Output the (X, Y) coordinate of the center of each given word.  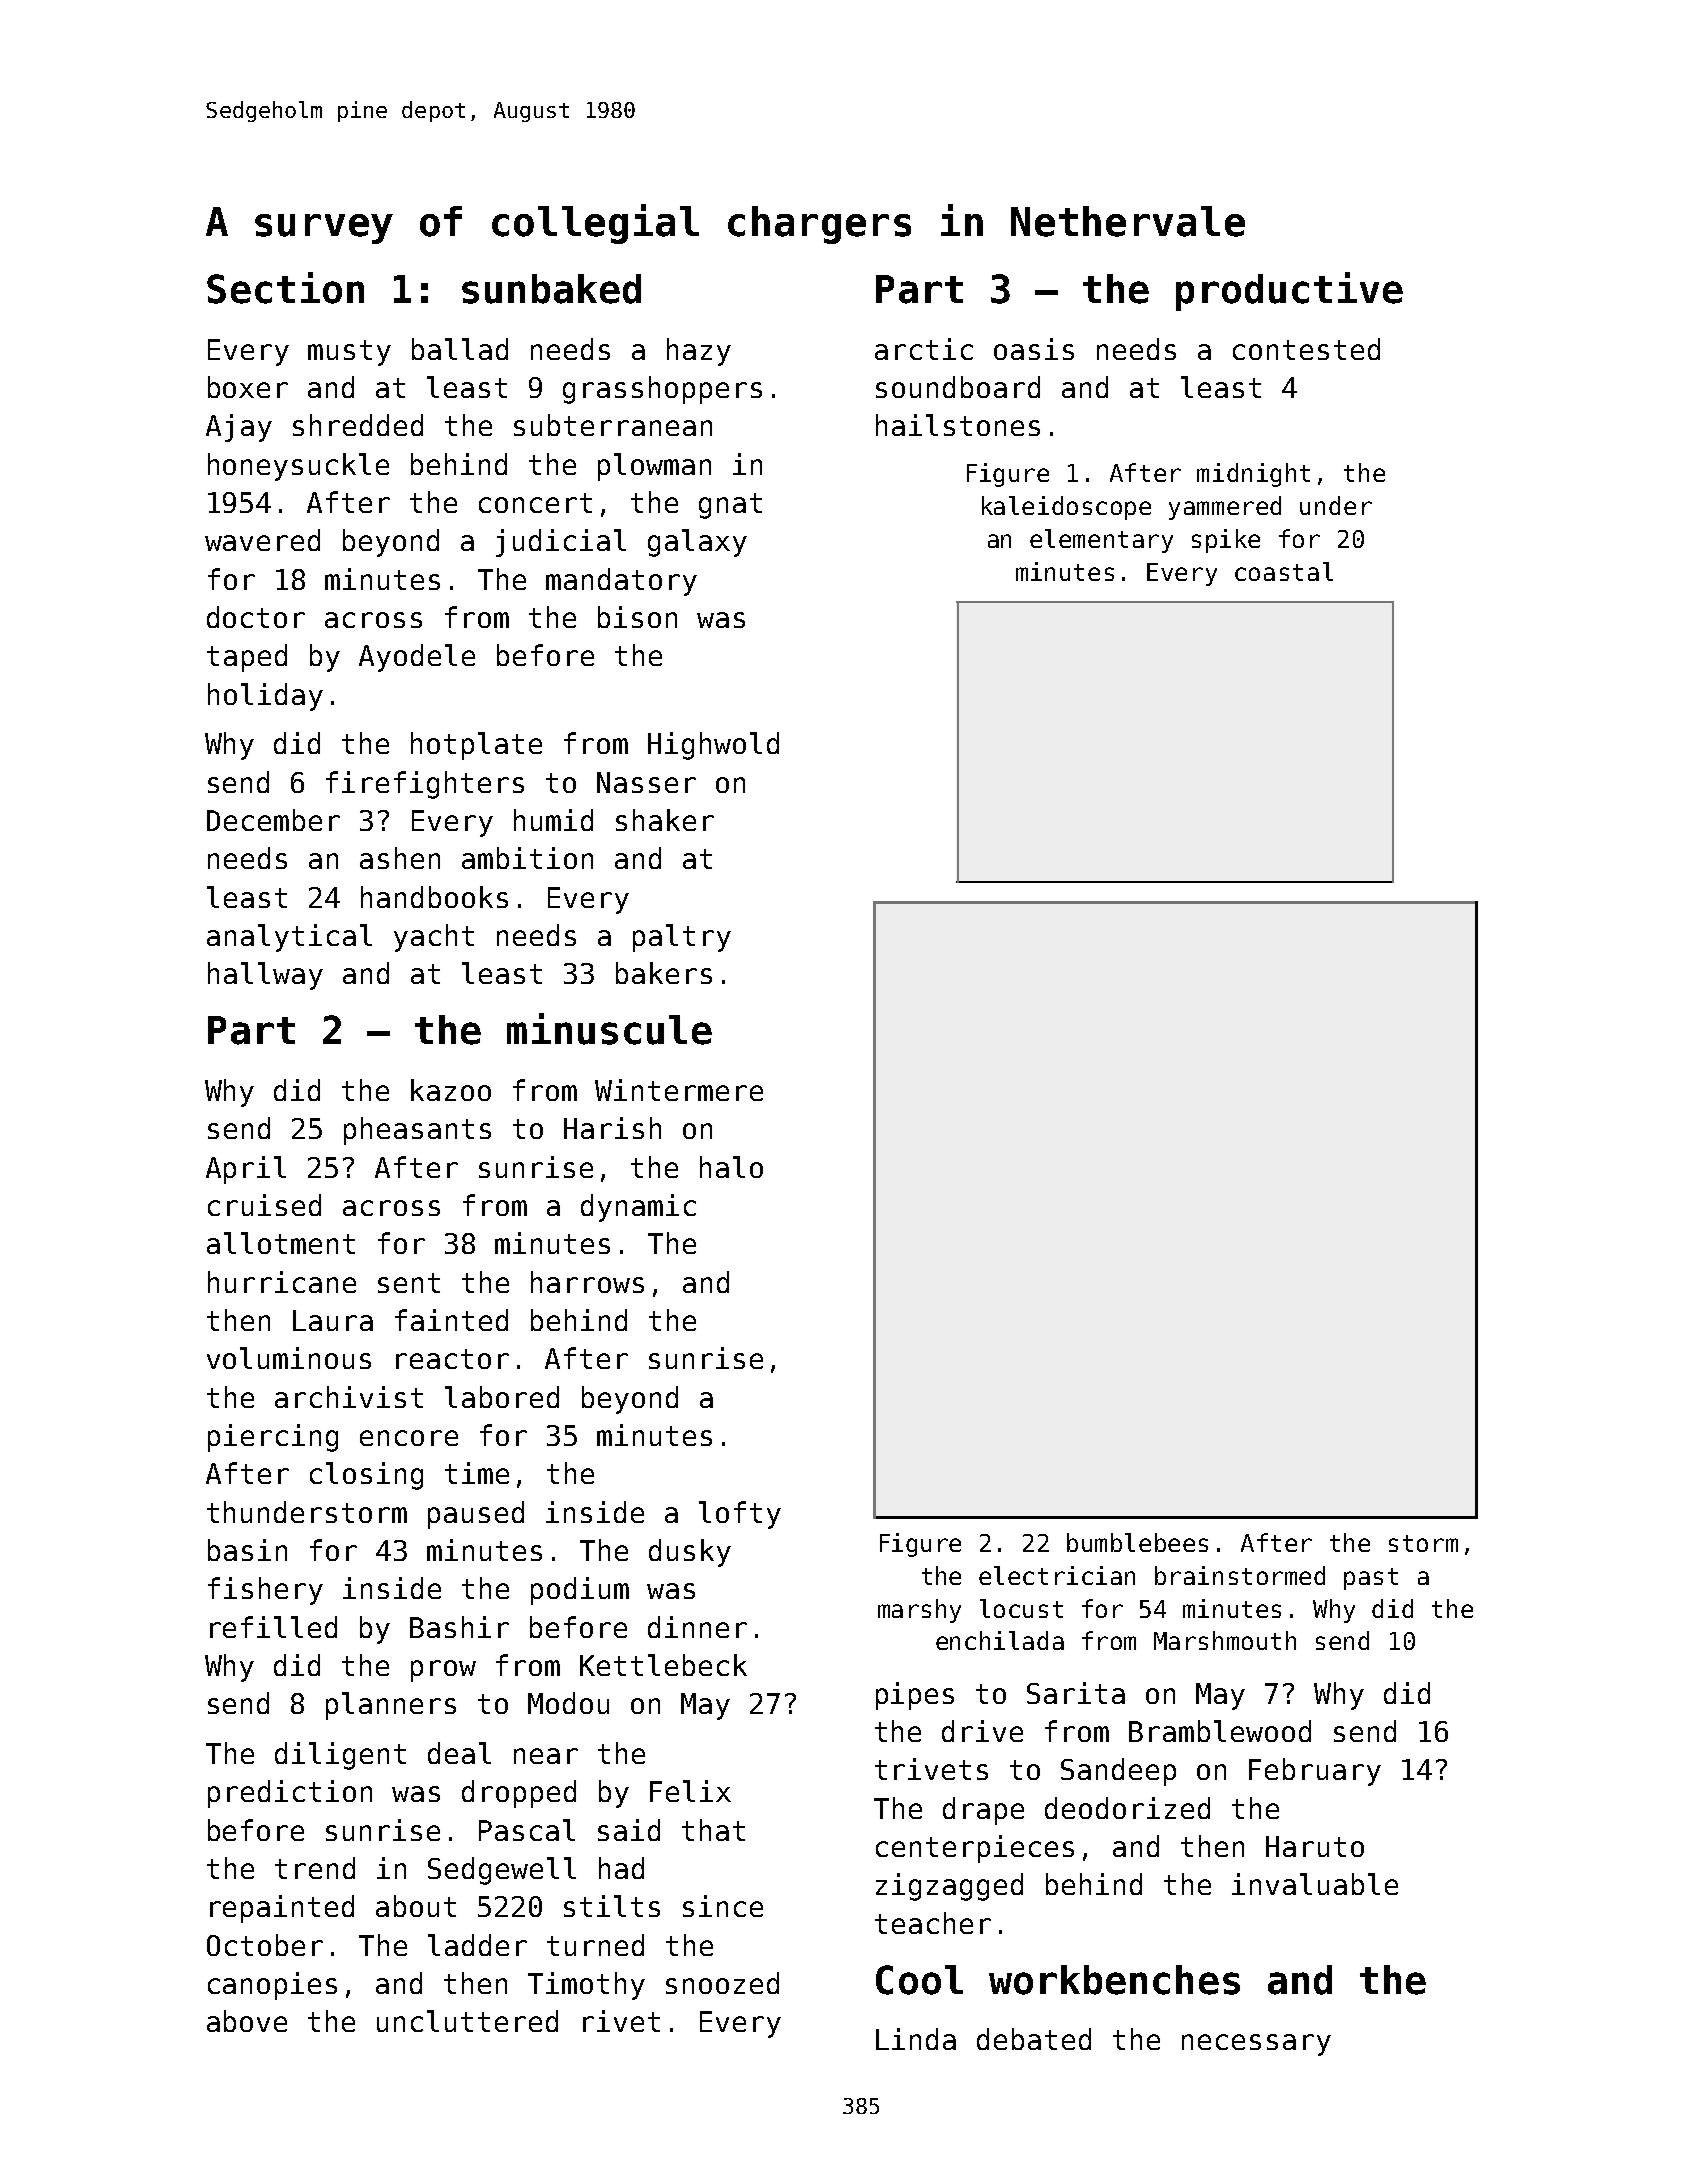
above (247, 2021)
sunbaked (551, 289)
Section (285, 288)
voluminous (289, 1358)
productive (1289, 291)
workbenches (1114, 1980)
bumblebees (1137, 1542)
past (1371, 1579)
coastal (1284, 571)
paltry (682, 938)
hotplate (476, 746)
